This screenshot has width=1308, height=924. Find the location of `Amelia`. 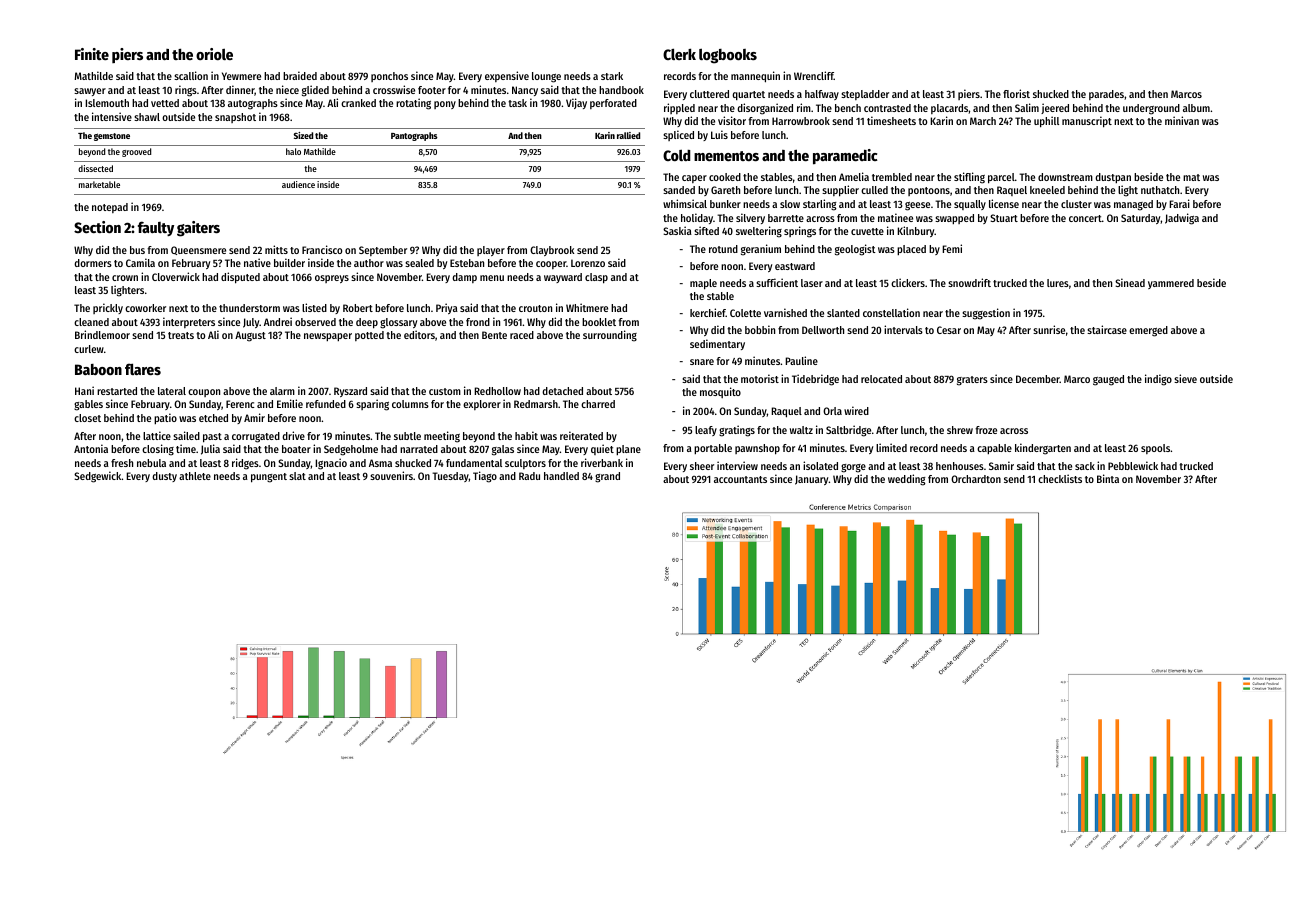

Amelia is located at coordinates (854, 176).
